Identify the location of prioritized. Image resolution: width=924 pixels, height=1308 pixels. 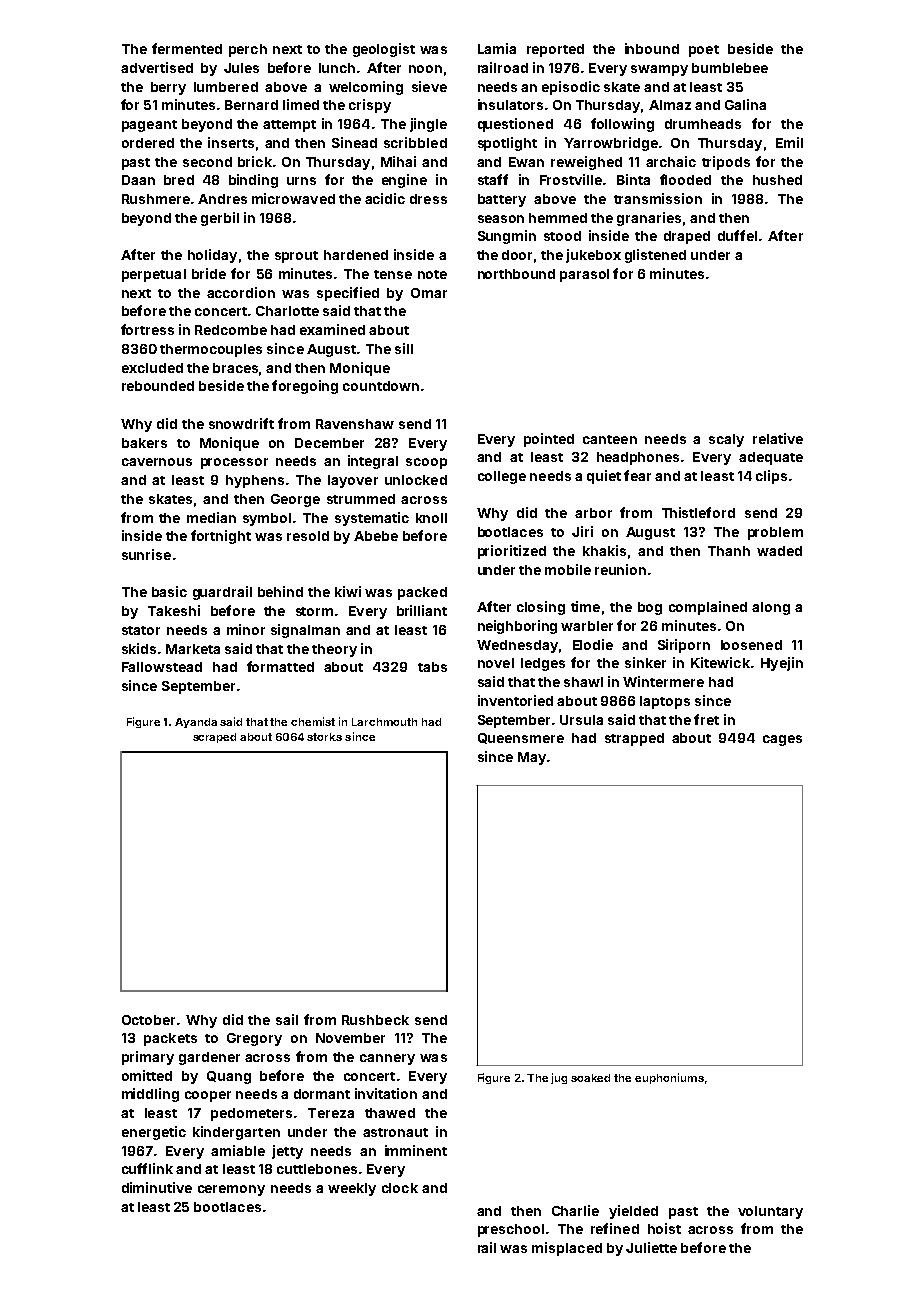
(512, 552).
